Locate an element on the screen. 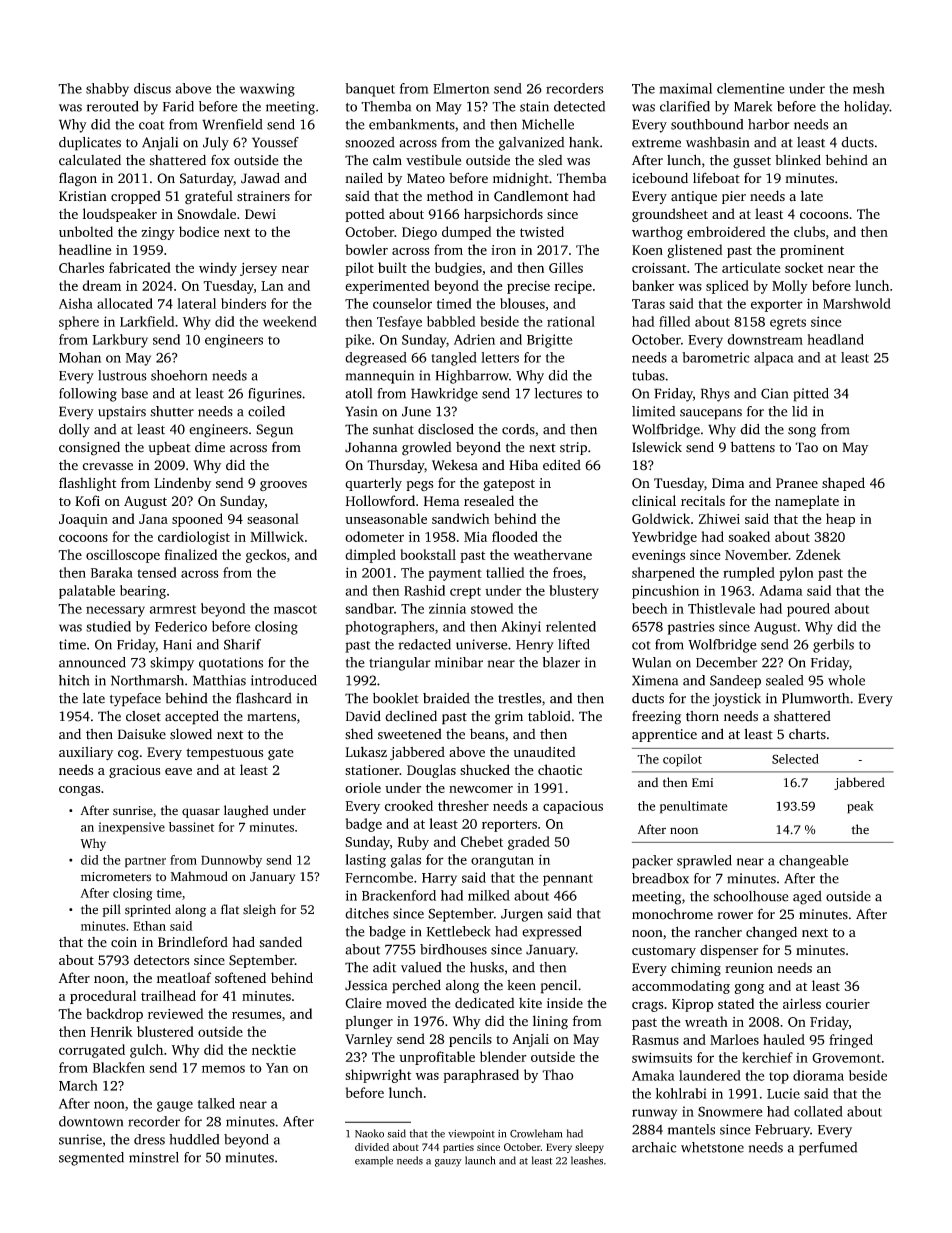  Blackfen is located at coordinates (119, 1067).
